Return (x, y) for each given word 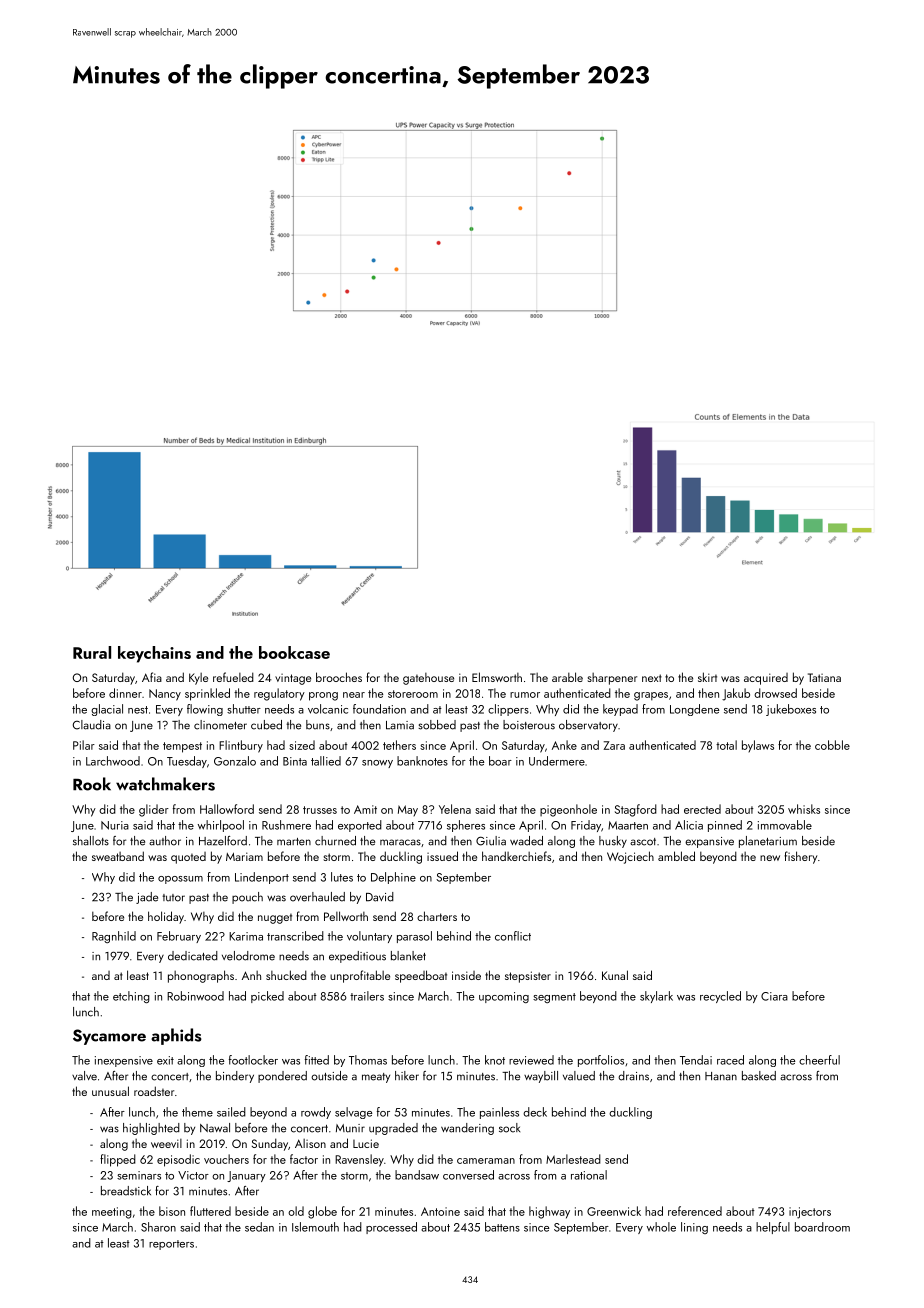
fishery (800, 857)
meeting (112, 1213)
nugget (275, 919)
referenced (695, 1211)
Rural (92, 652)
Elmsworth (497, 677)
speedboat (421, 976)
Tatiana (824, 677)
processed (391, 1228)
